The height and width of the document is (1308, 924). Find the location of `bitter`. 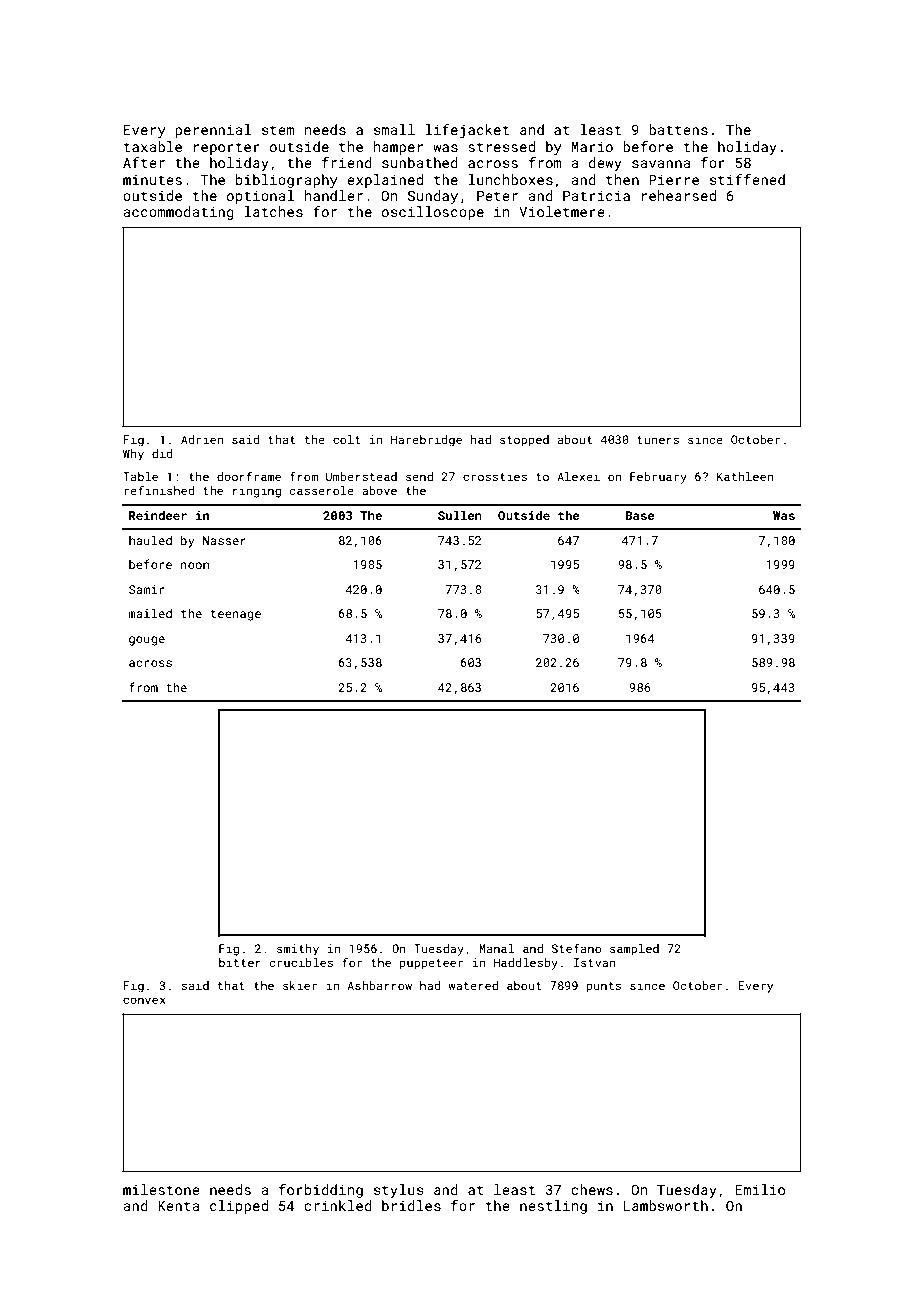

bitter is located at coordinates (240, 962).
